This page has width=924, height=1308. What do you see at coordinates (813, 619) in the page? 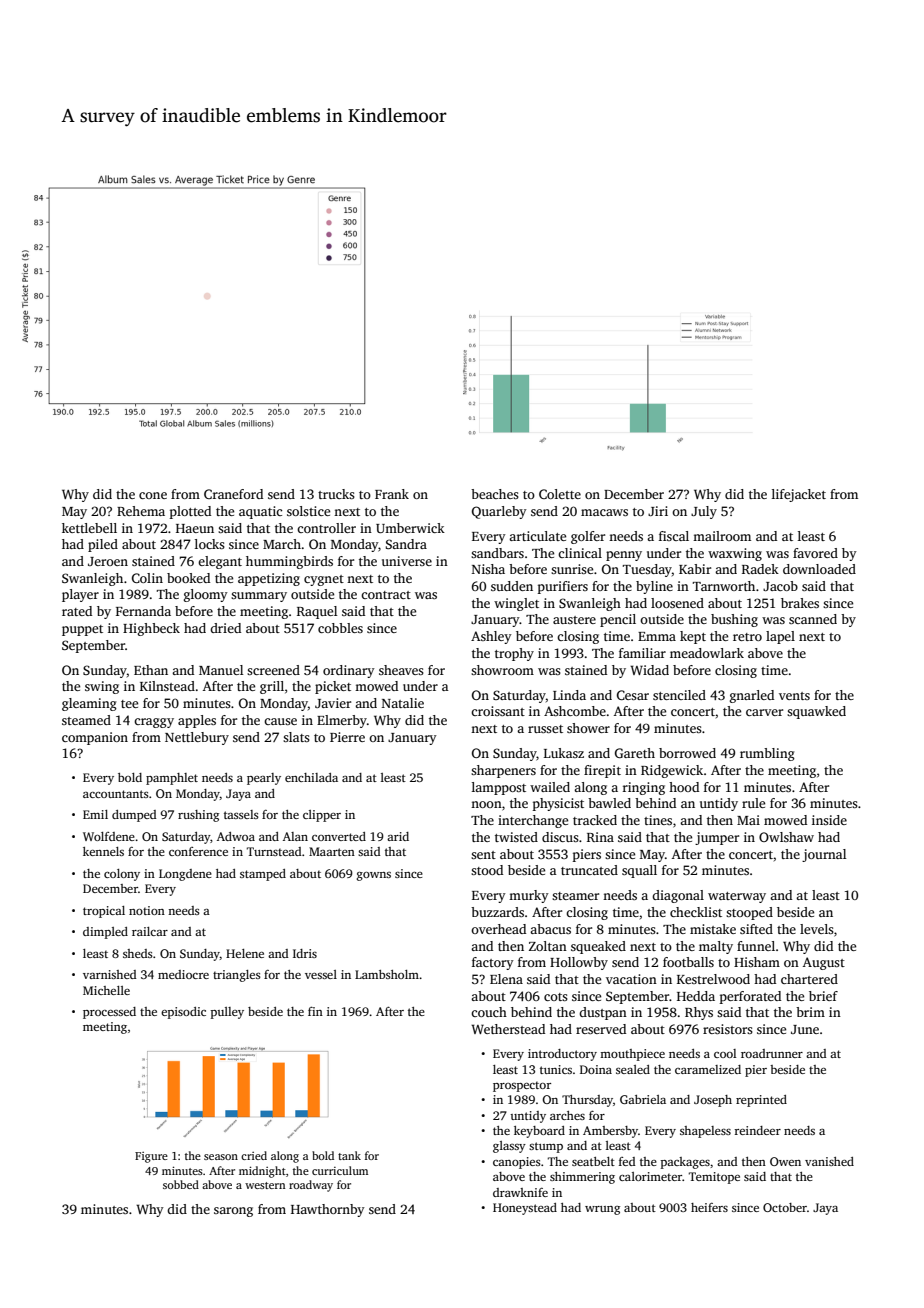
I see `scanned` at bounding box center [813, 619].
